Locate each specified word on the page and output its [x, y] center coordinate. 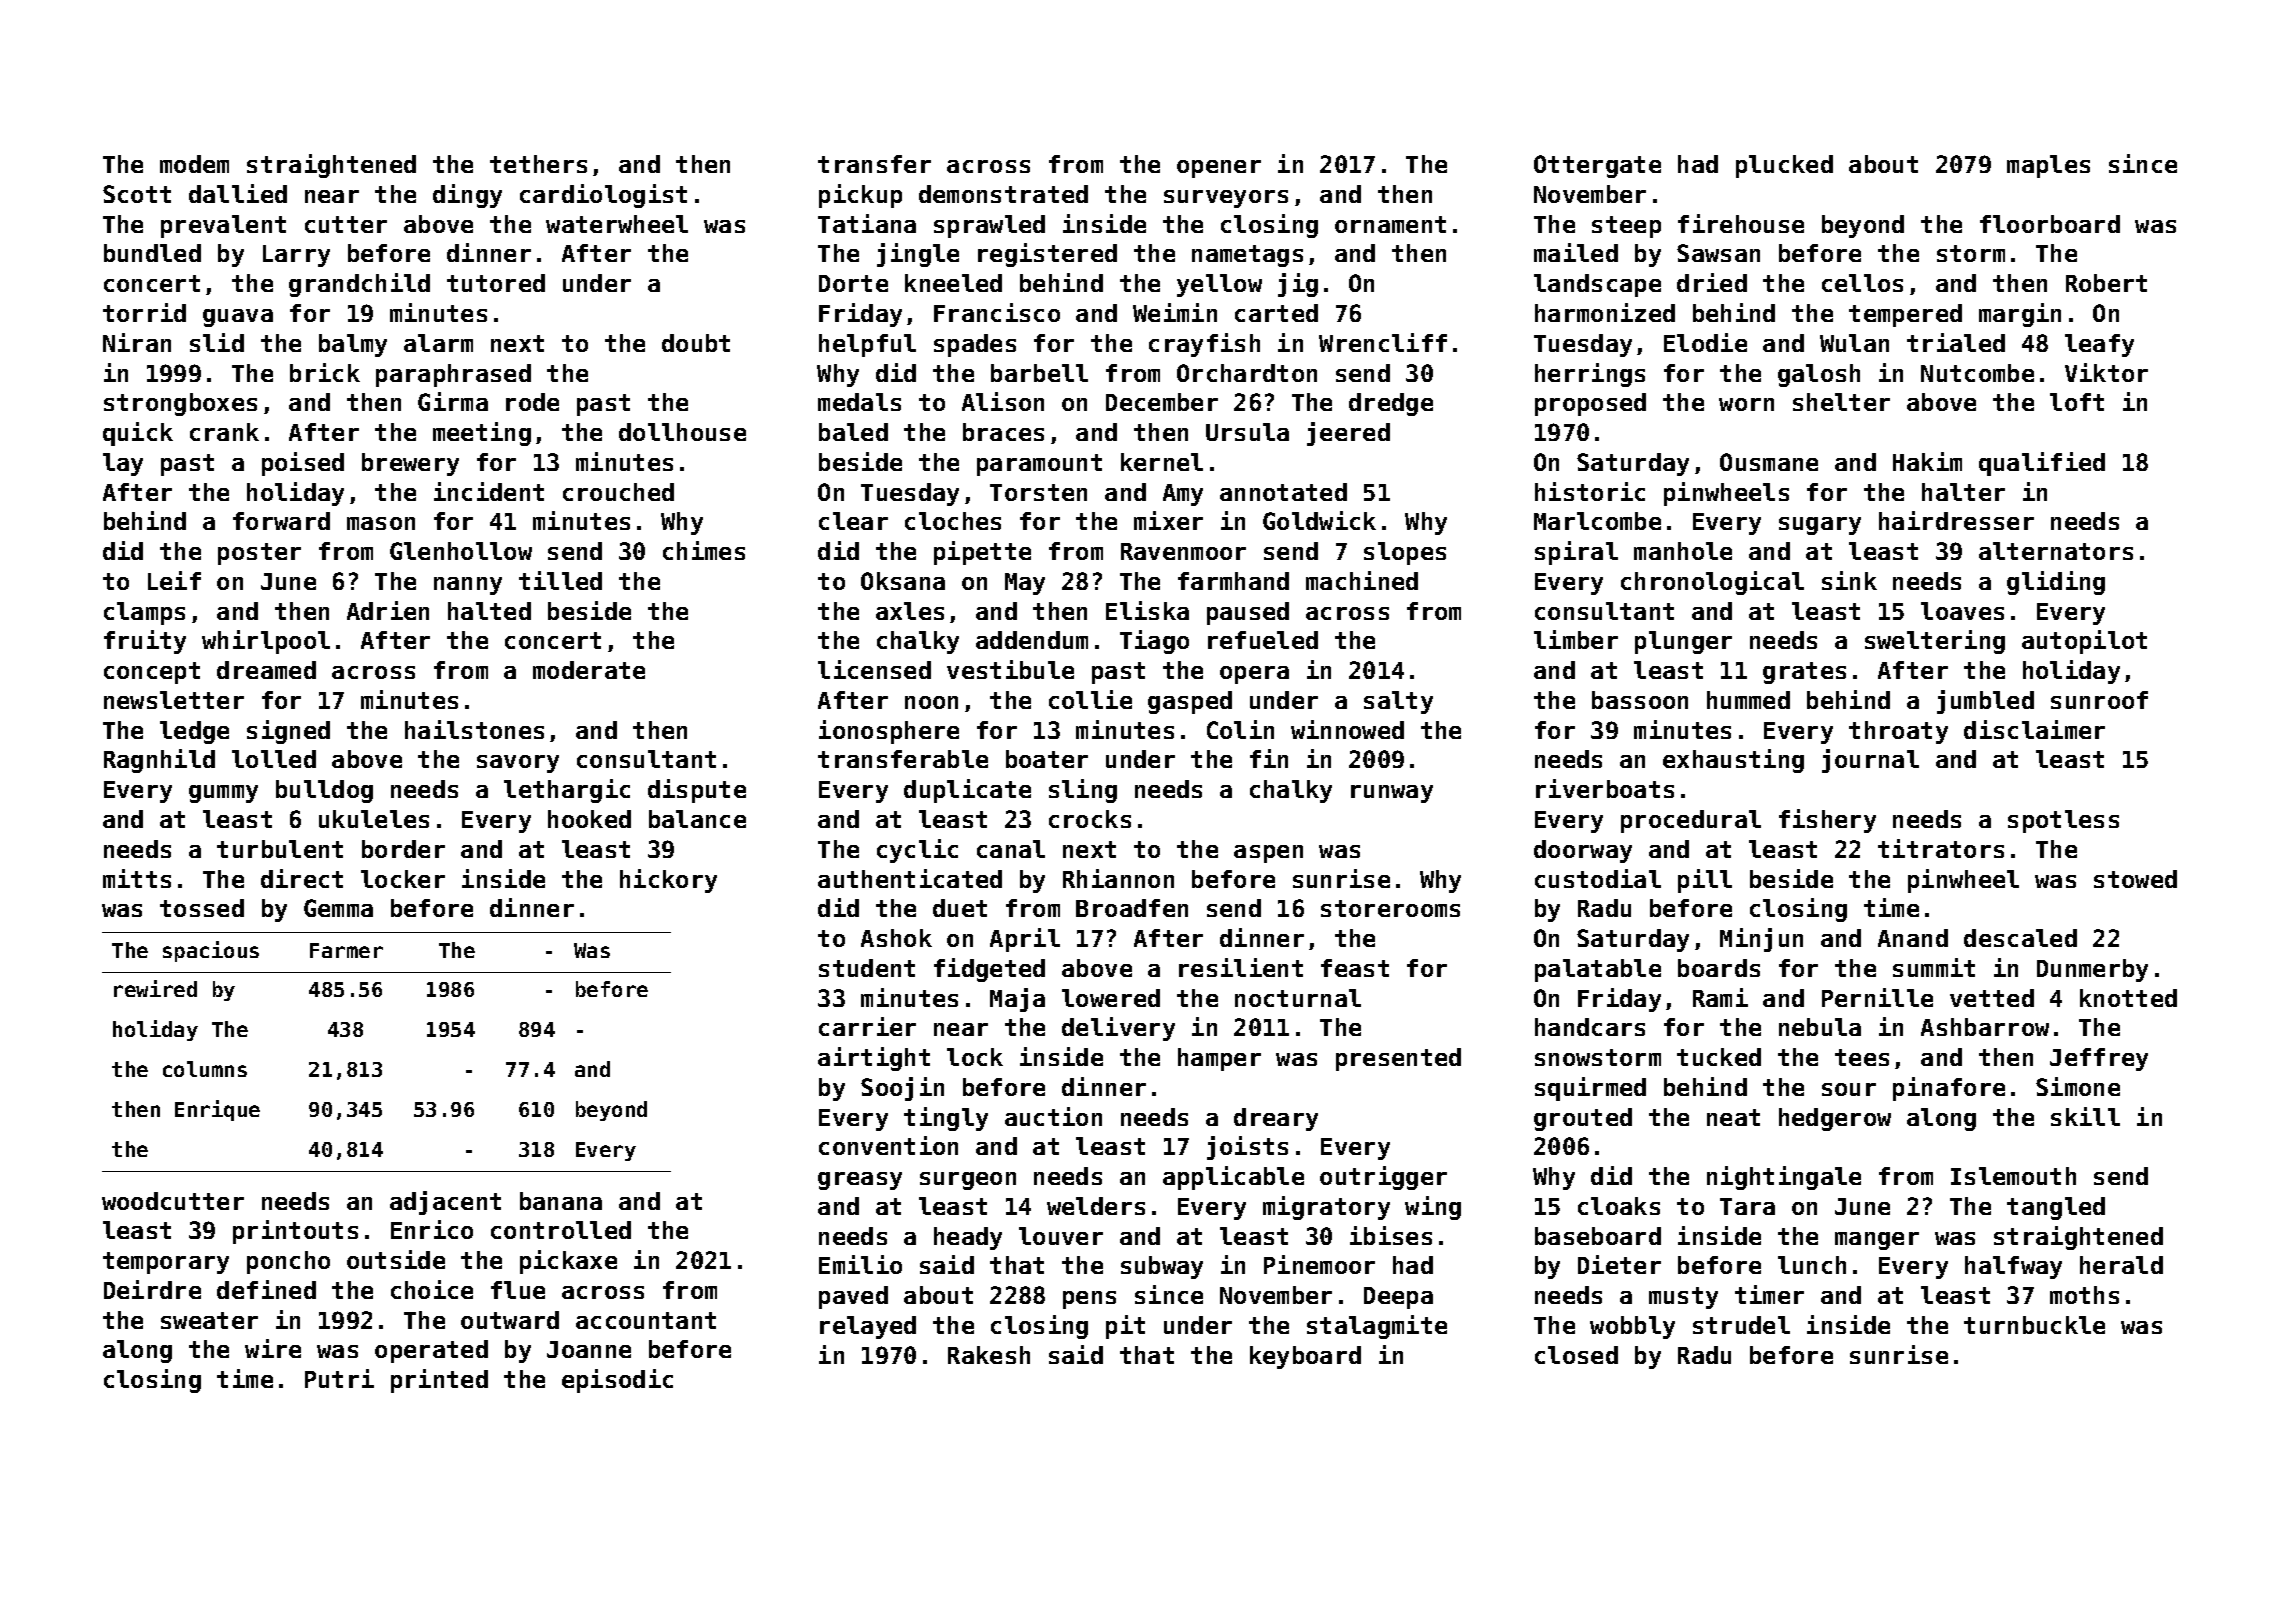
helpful [867, 345]
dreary [1276, 1119]
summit [1934, 967]
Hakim [1927, 461]
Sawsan [1718, 253]
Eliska [1147, 610]
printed [439, 1381]
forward [281, 521]
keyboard [1305, 1357]
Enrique [217, 1110]
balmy [353, 345]
